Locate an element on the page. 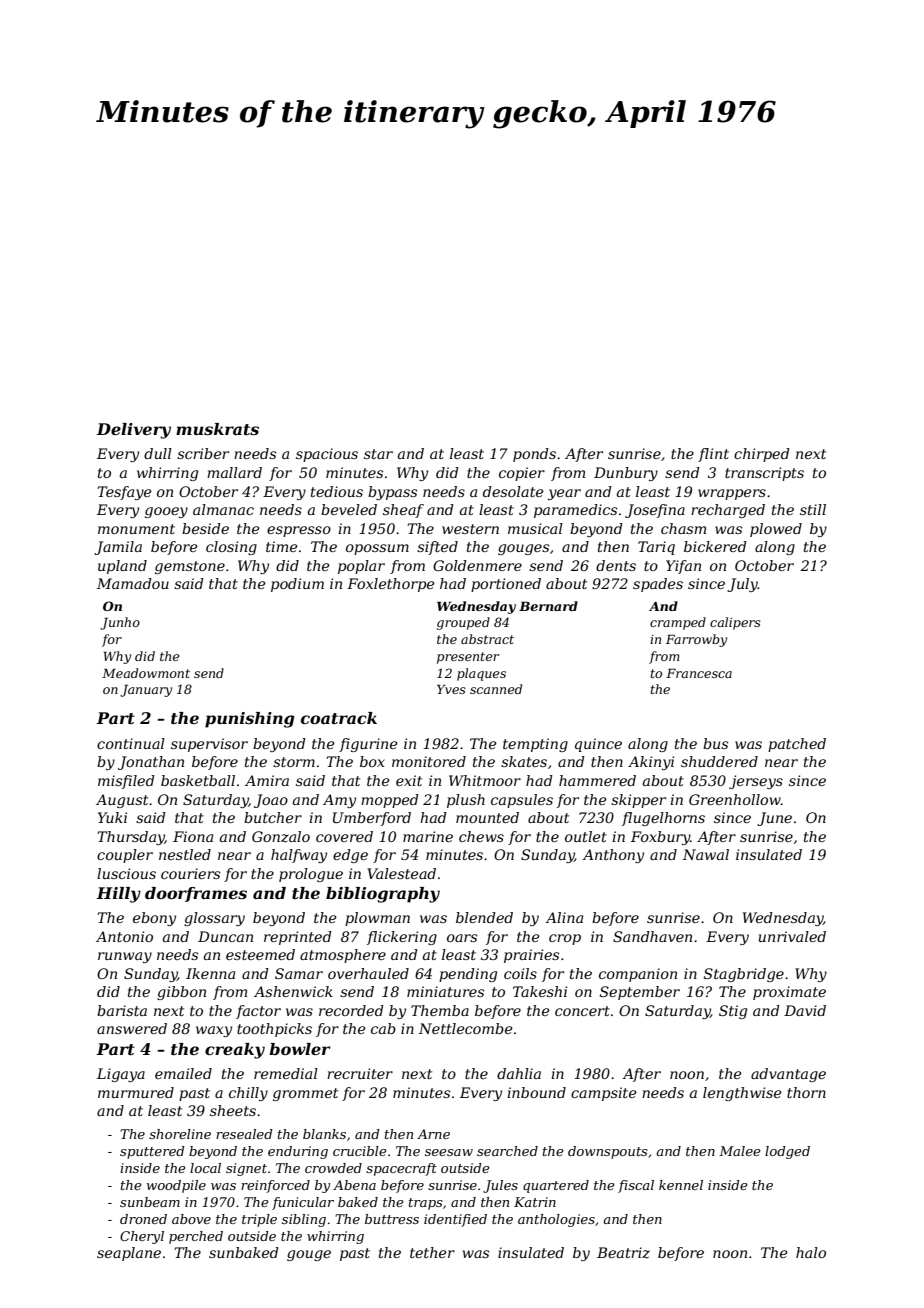 The height and width of the page is (1308, 924). halo is located at coordinates (811, 1252).
